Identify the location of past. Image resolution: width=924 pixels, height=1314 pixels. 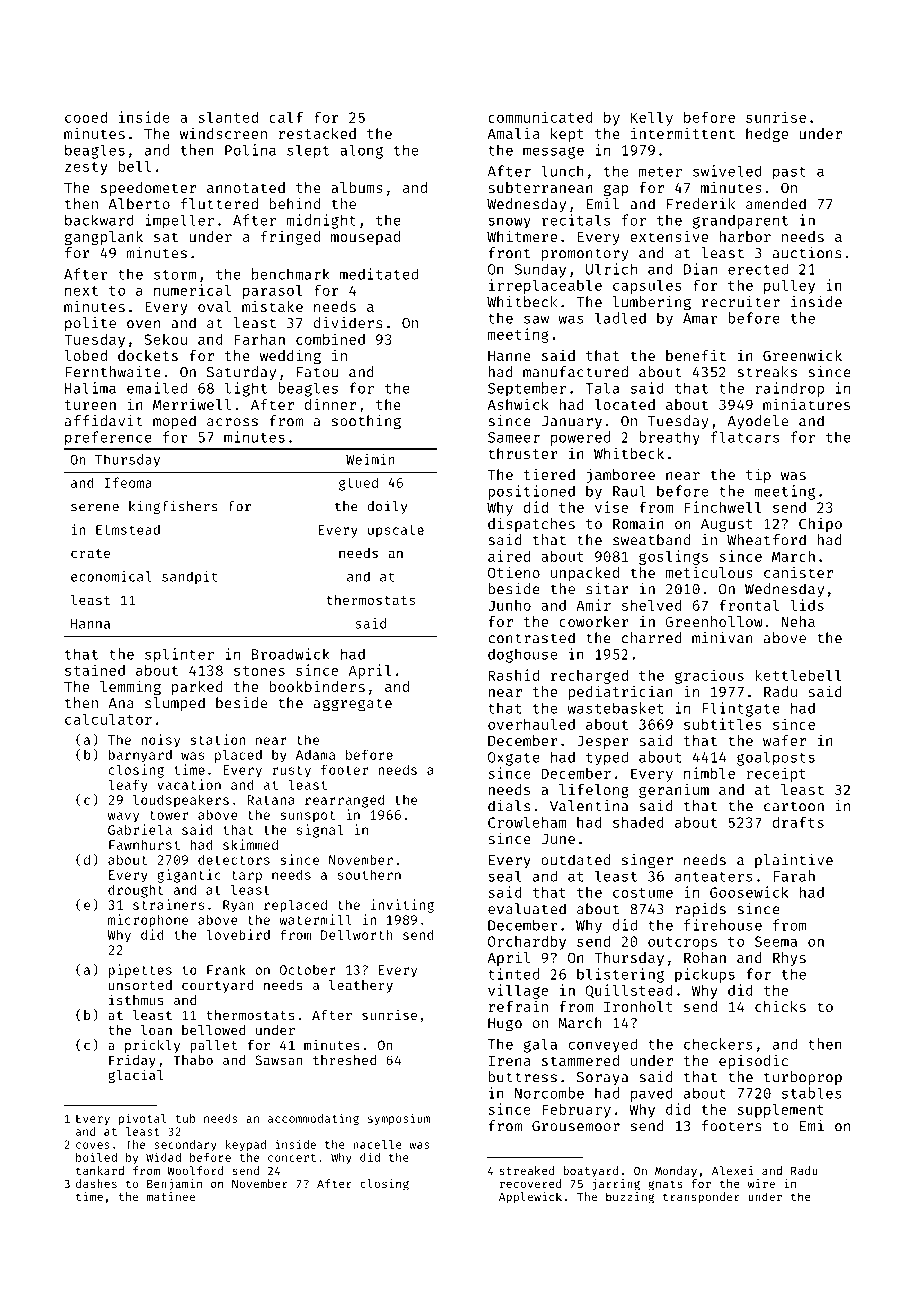
(789, 173).
